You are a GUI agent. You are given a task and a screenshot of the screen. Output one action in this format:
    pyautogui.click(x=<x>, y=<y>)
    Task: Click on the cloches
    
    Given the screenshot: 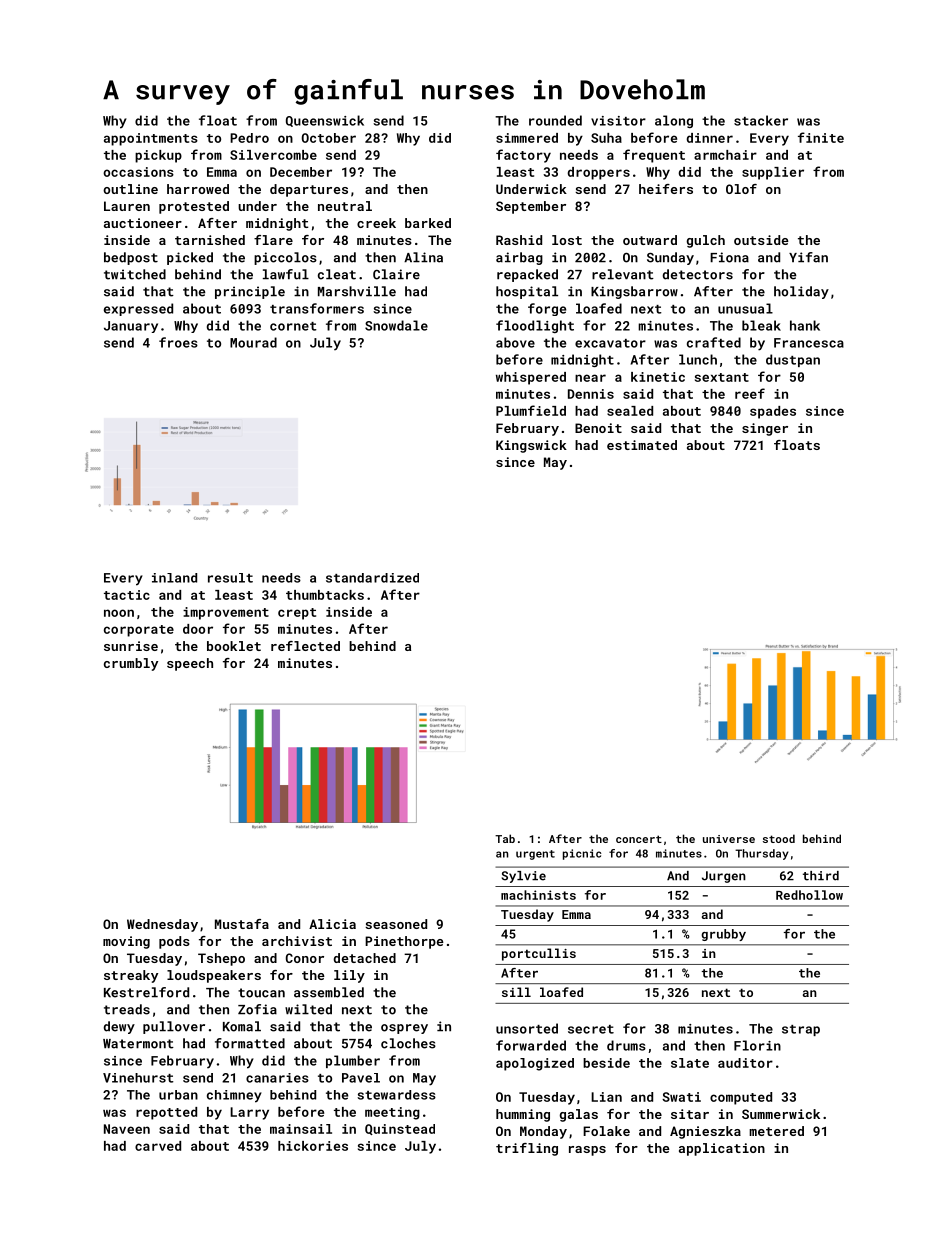 What is the action you would take?
    pyautogui.click(x=408, y=1043)
